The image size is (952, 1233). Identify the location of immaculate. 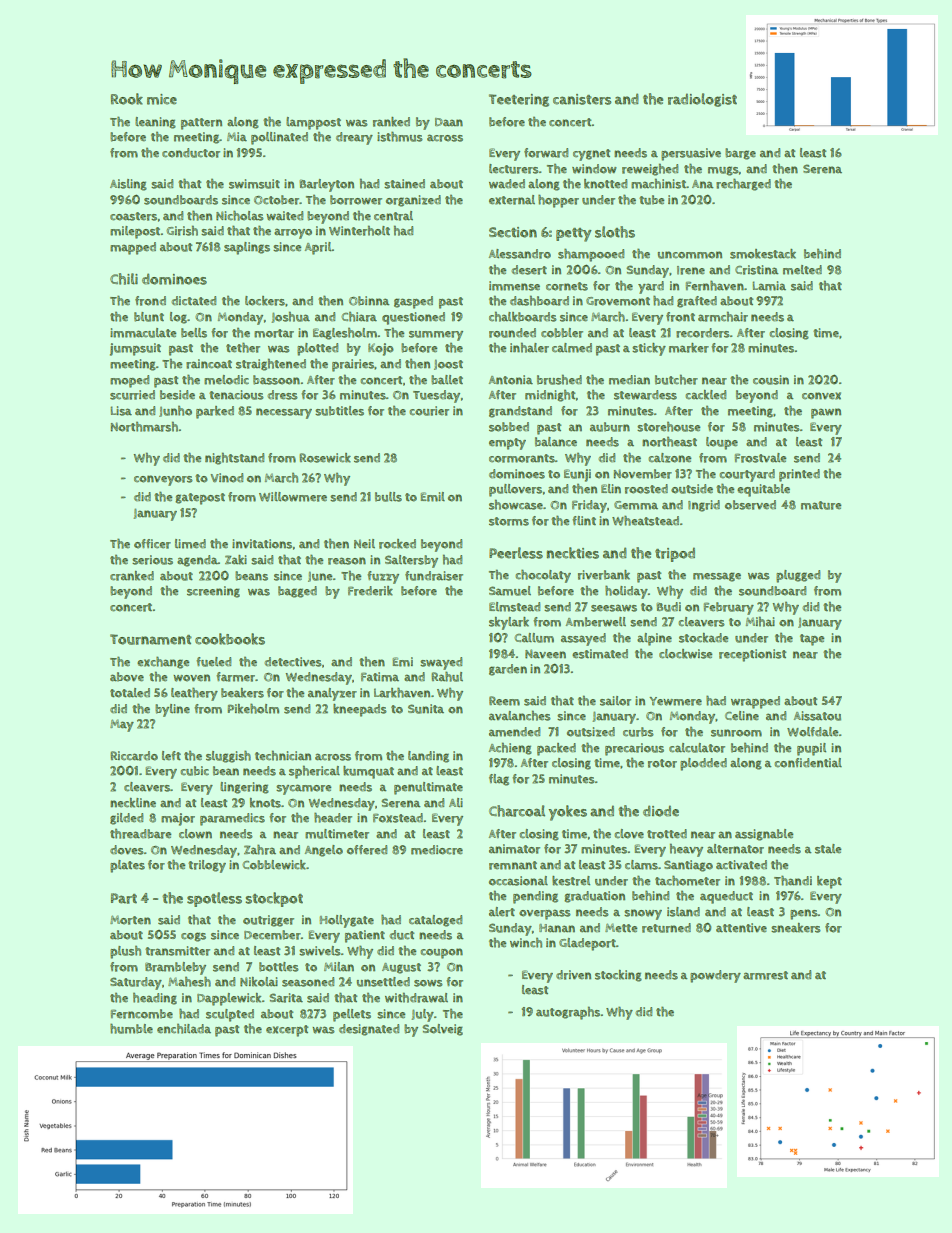
(143, 333).
